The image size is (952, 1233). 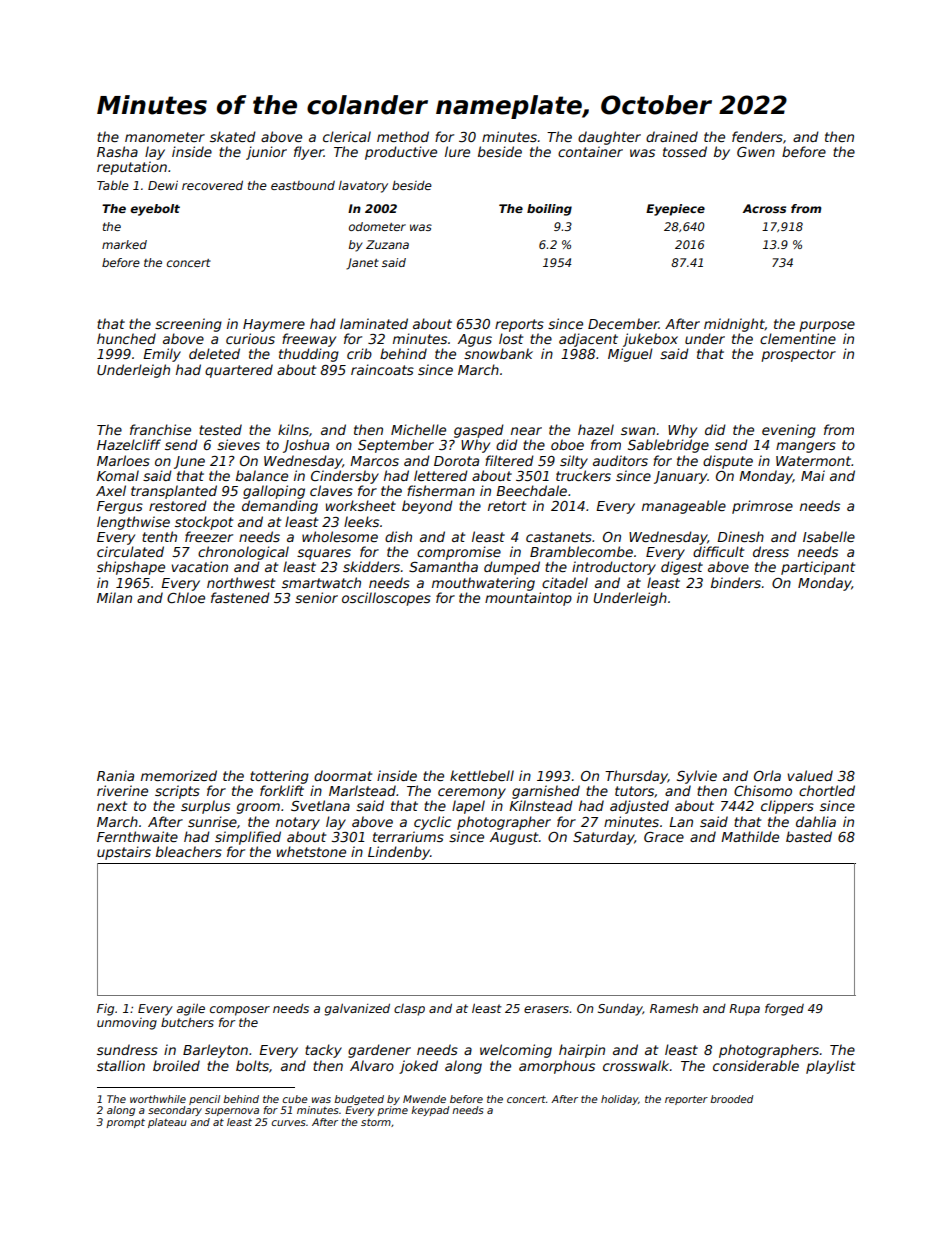 I want to click on upstairs, so click(x=124, y=853).
